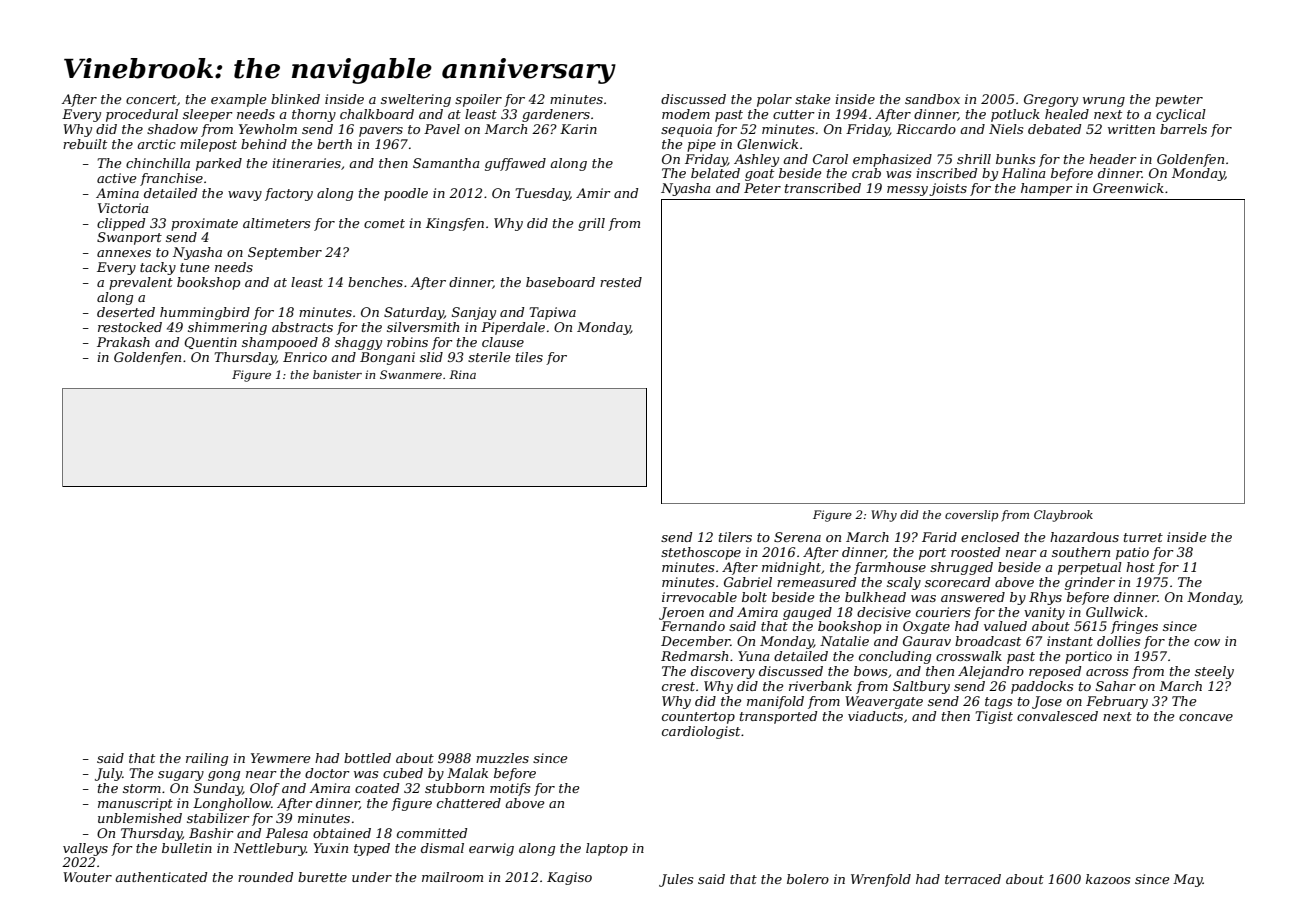 Image resolution: width=1308 pixels, height=924 pixels. Describe the element at coordinates (812, 99) in the document. I see `stake` at that location.
